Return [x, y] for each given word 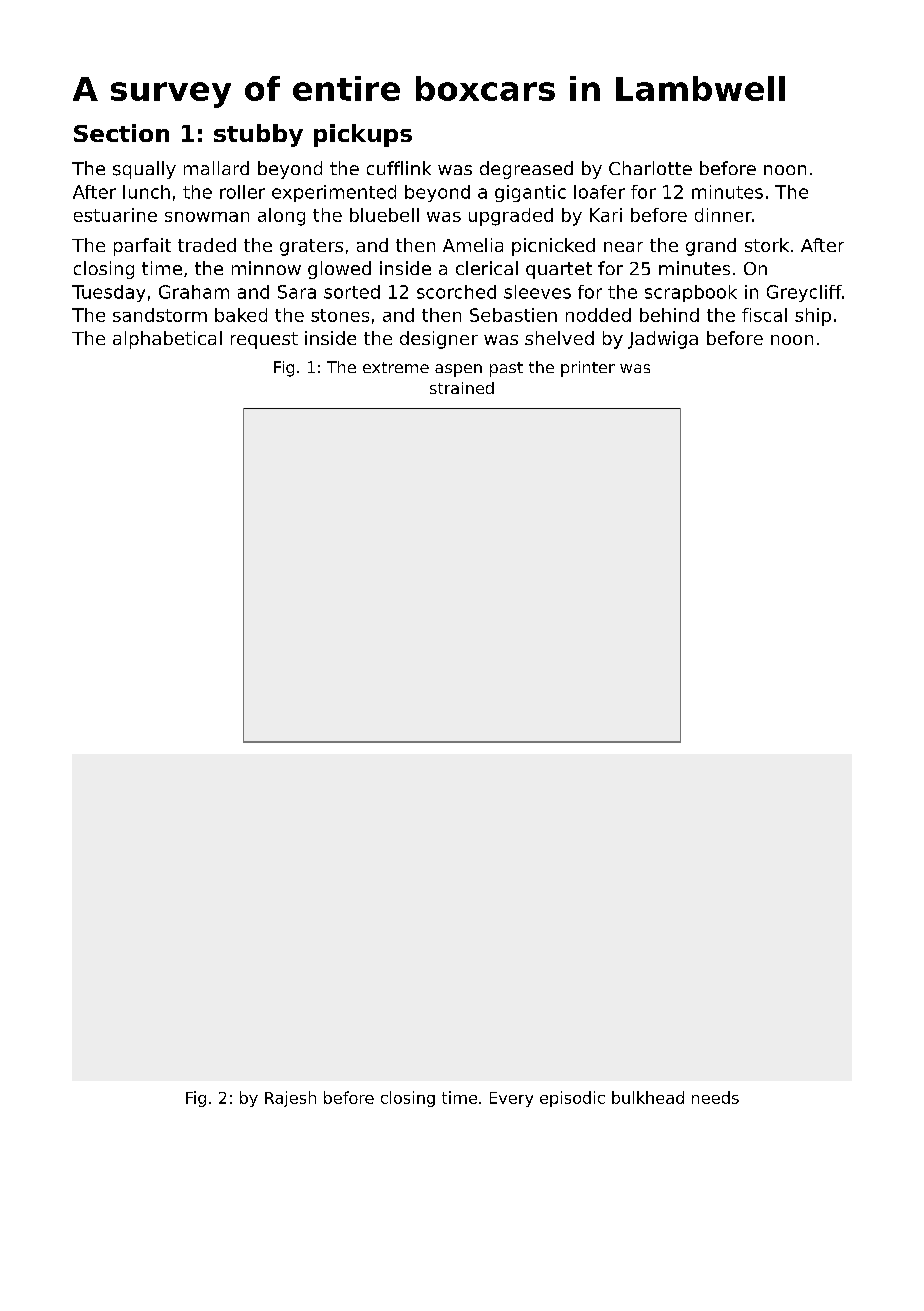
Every [511, 1099]
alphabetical [167, 340]
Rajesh [290, 1099]
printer [588, 369]
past [506, 369]
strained [462, 388]
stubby [258, 135]
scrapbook [691, 293]
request [264, 340]
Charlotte [650, 168]
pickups [363, 135]
